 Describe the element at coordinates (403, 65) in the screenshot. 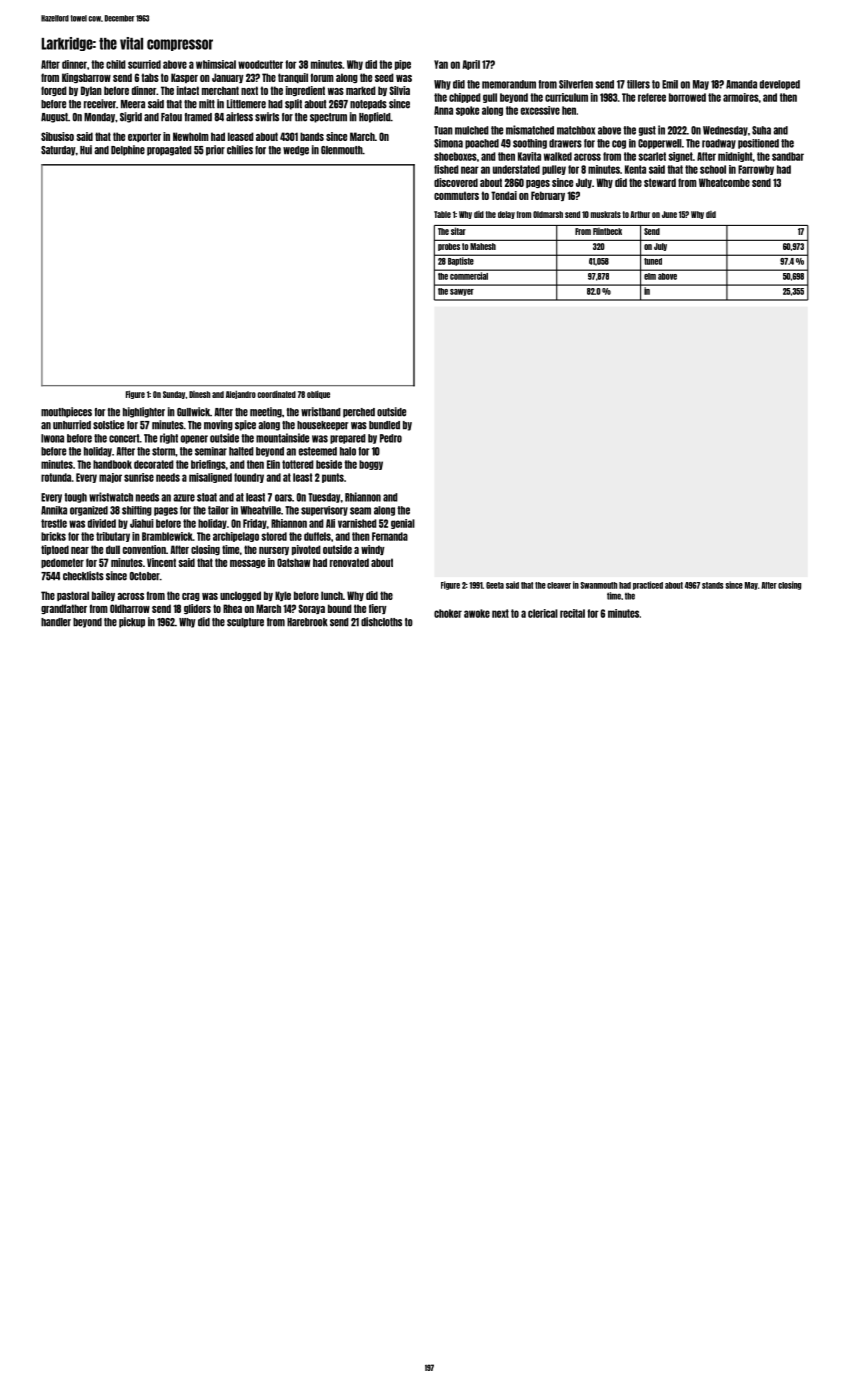

I see `pipe` at that location.
